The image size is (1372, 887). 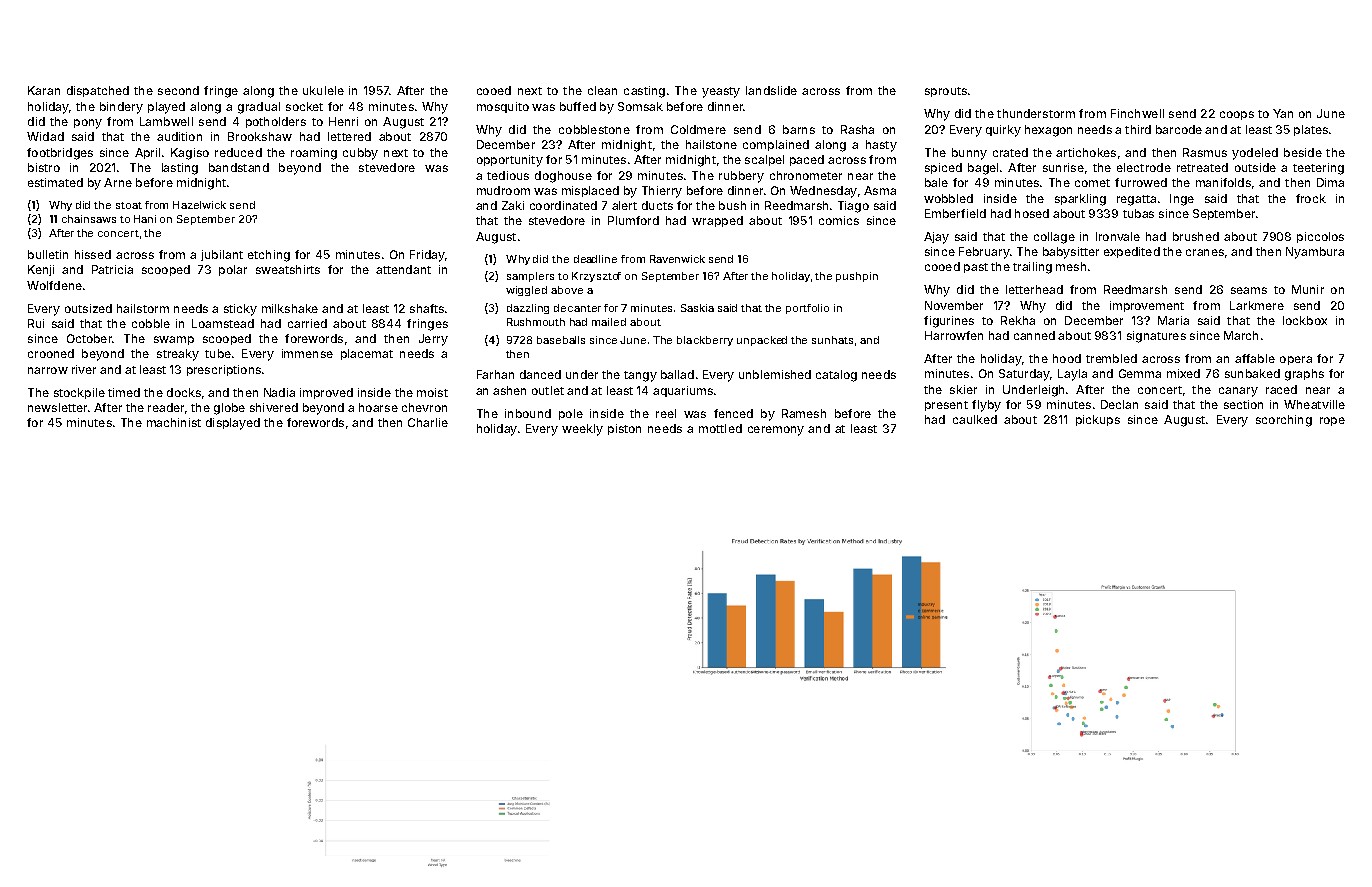 What do you see at coordinates (323, 90) in the page?
I see `ukulele` at bounding box center [323, 90].
